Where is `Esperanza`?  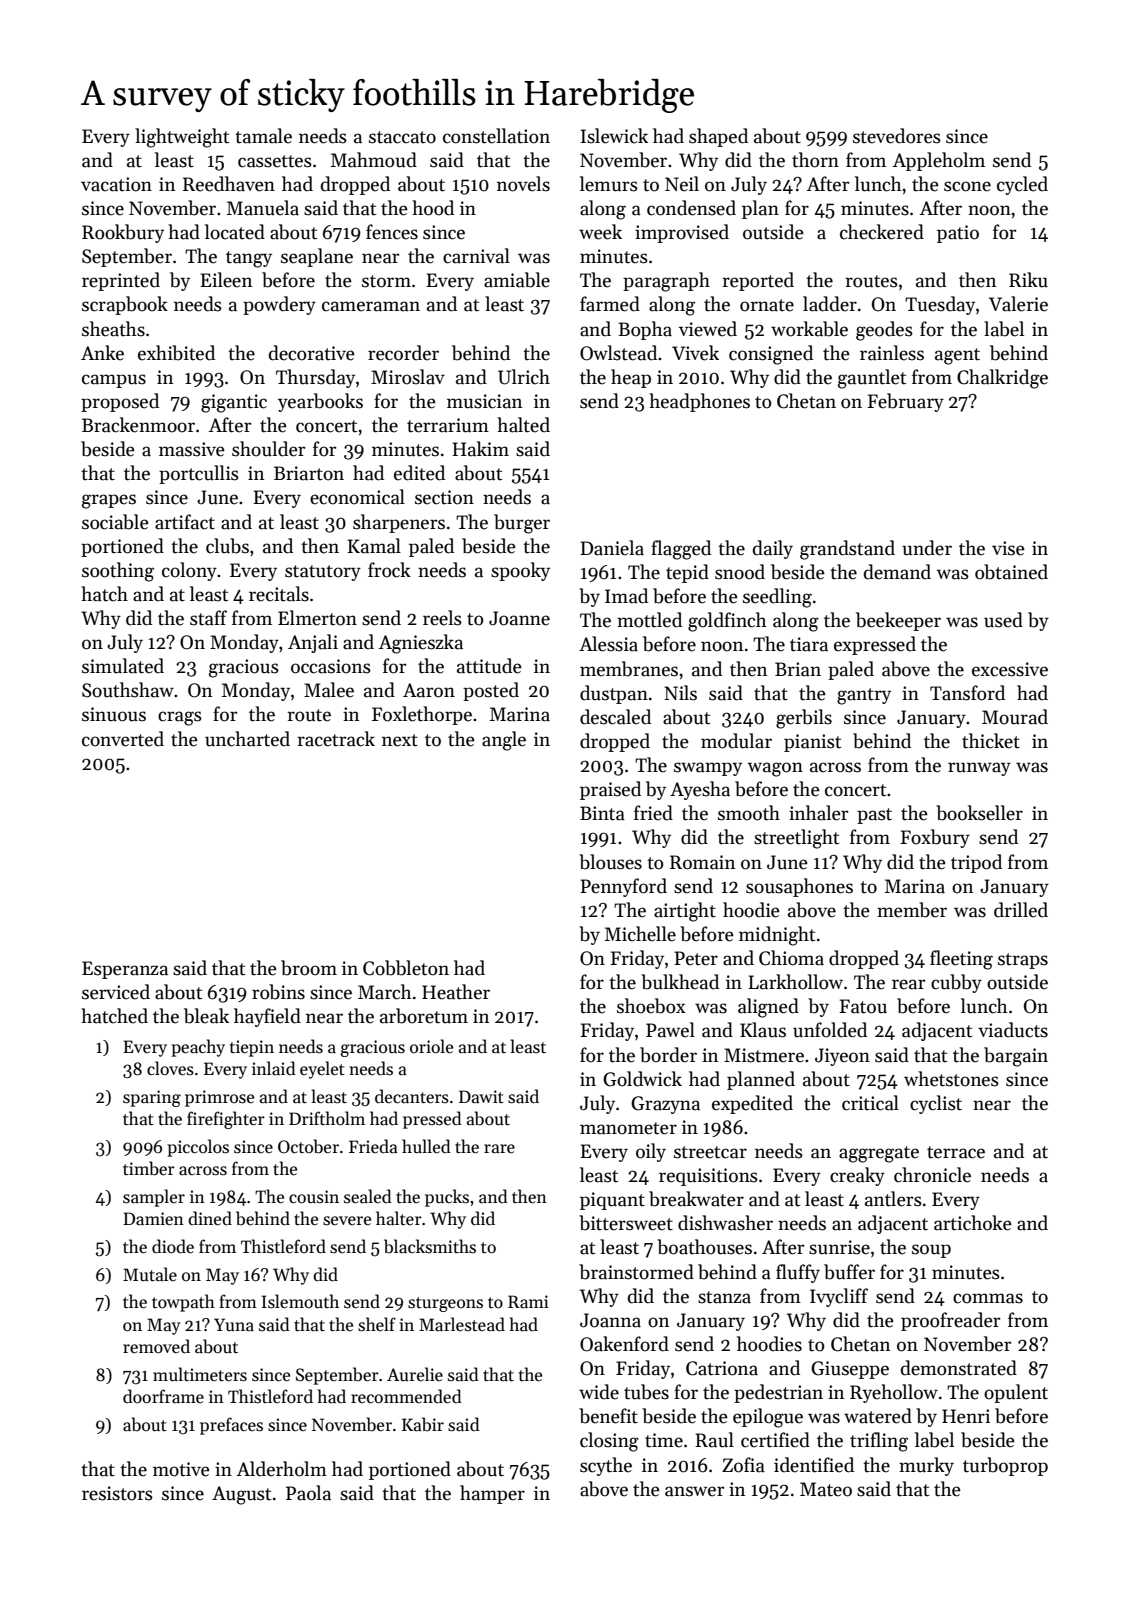
Esperanza is located at coordinates (125, 970).
